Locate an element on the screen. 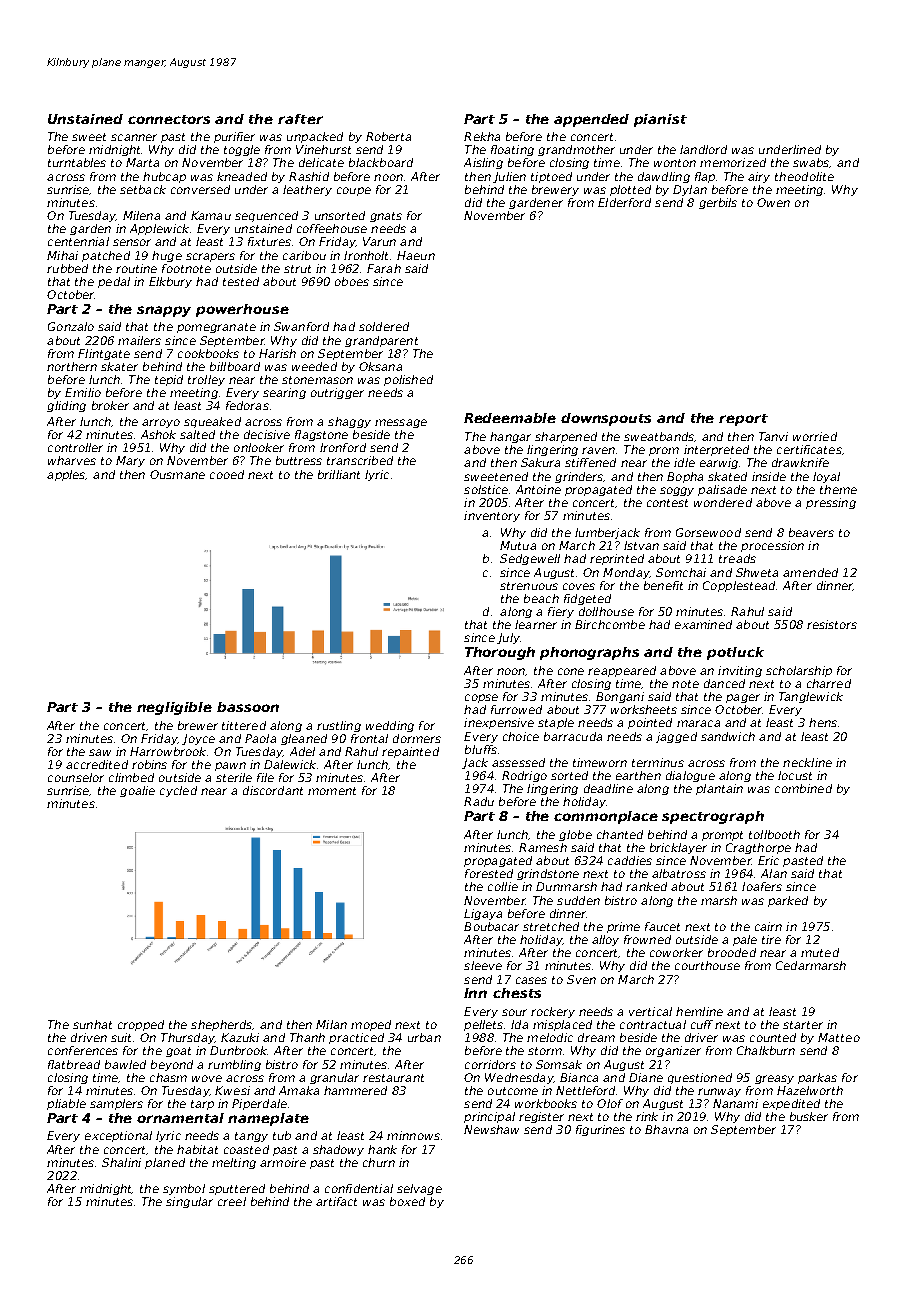 The width and height of the screenshot is (908, 1316). rubbed is located at coordinates (67, 268).
